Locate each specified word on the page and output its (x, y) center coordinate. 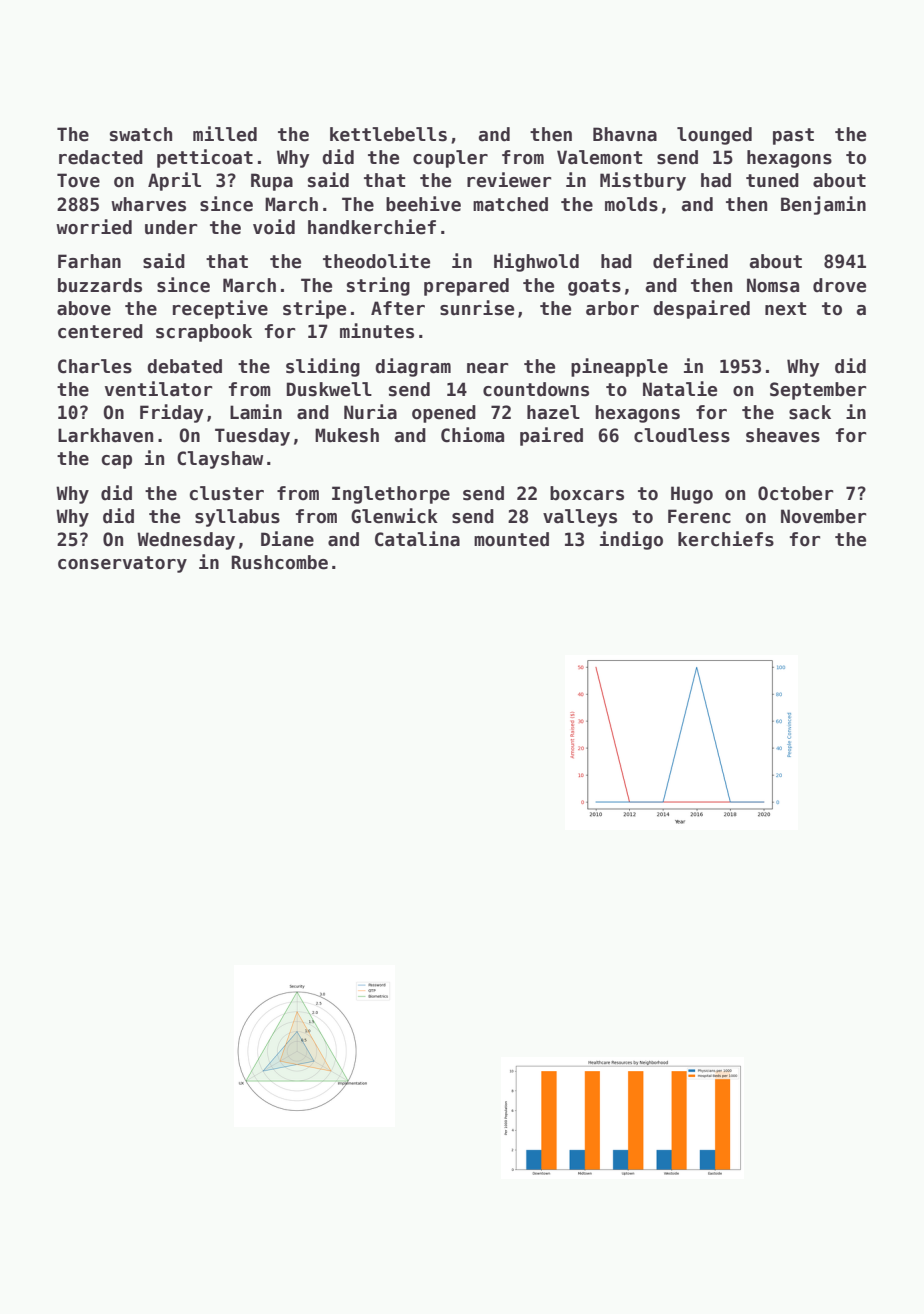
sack (810, 412)
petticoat (205, 158)
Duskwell (329, 389)
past (793, 136)
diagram (413, 367)
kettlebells (388, 134)
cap (116, 462)
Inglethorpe (391, 495)
